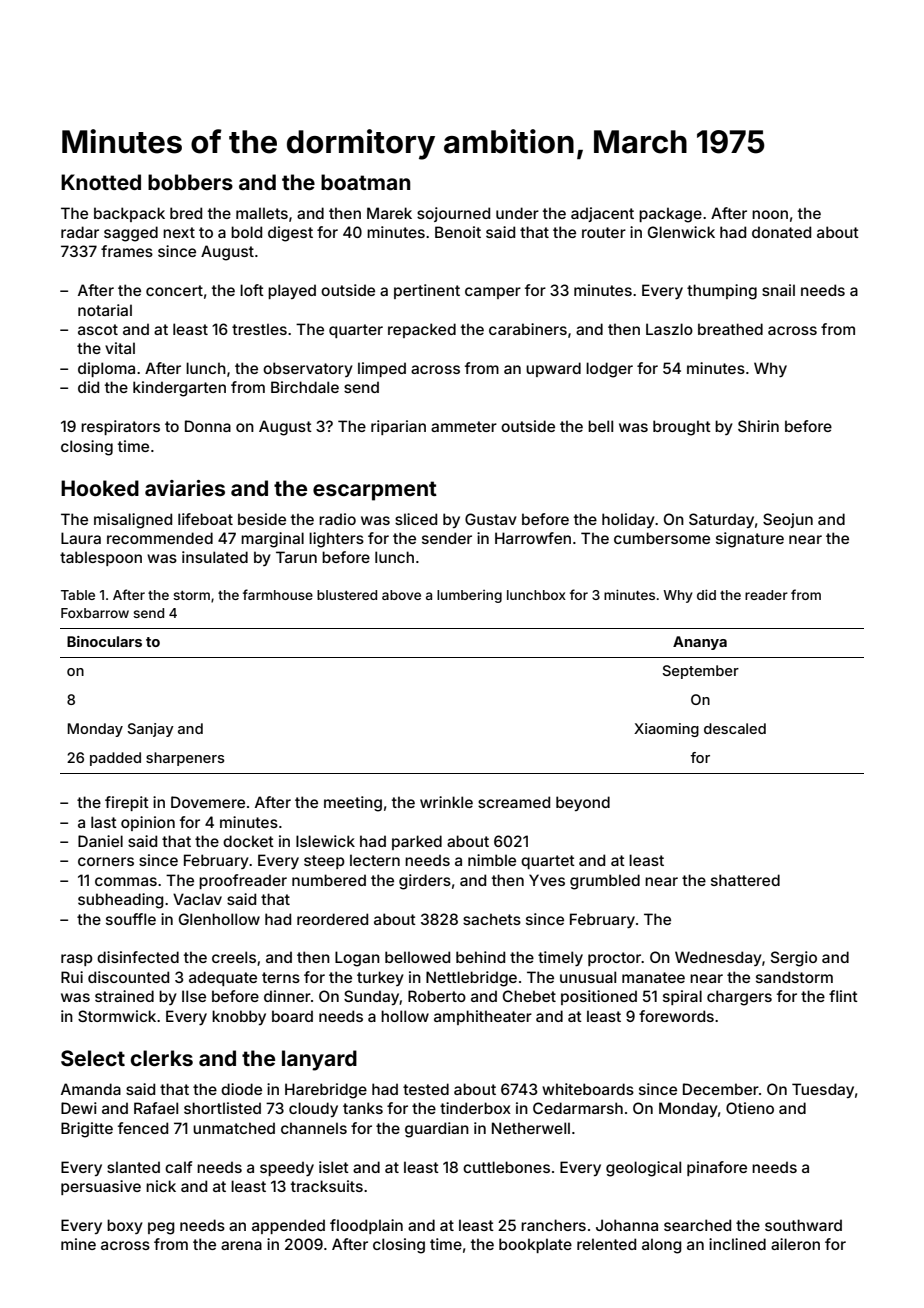 Image resolution: width=924 pixels, height=1308 pixels. What do you see at coordinates (758, 426) in the screenshot?
I see `Shirin` at bounding box center [758, 426].
